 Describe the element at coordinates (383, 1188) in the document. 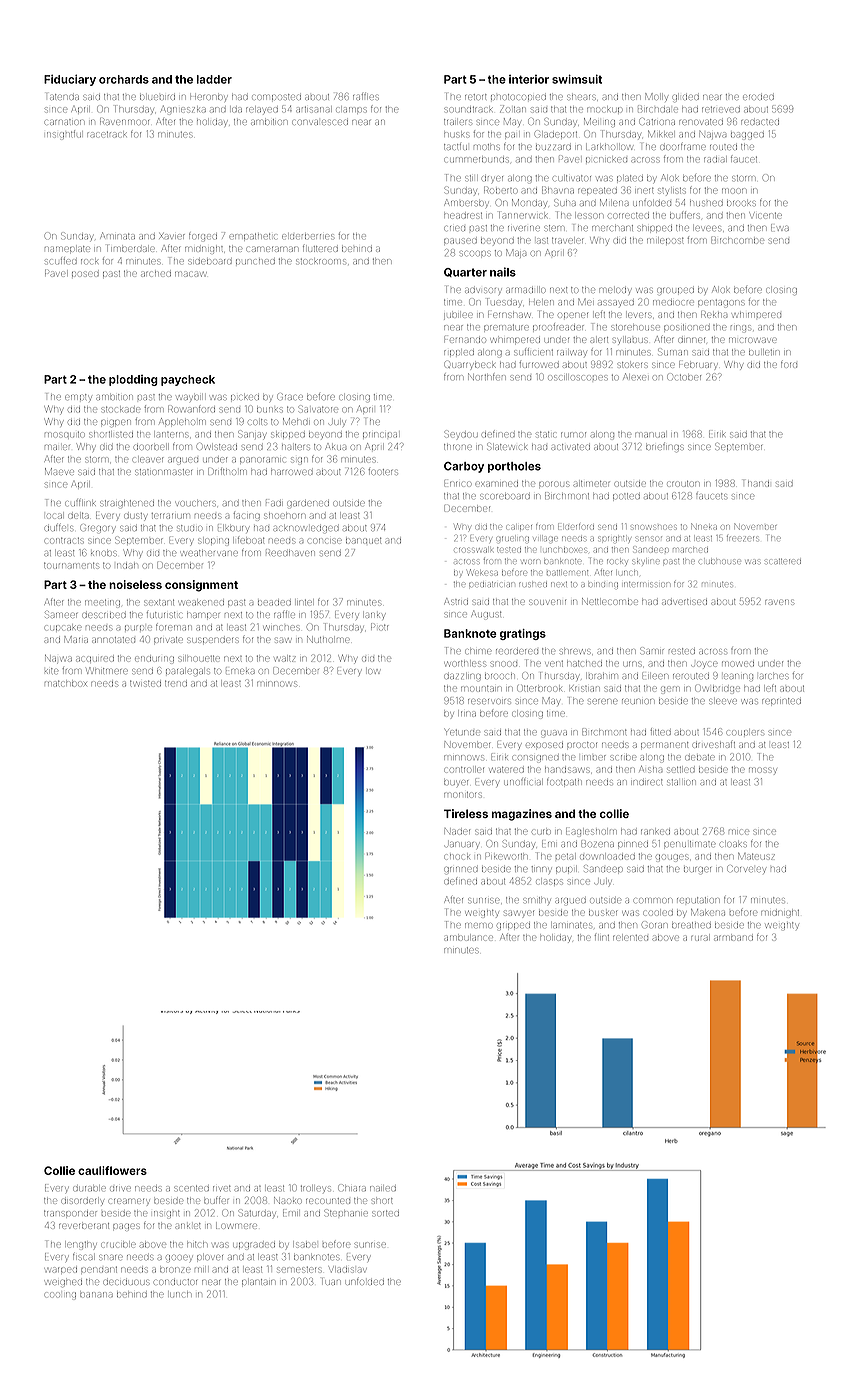

I see `nailed` at that location.
